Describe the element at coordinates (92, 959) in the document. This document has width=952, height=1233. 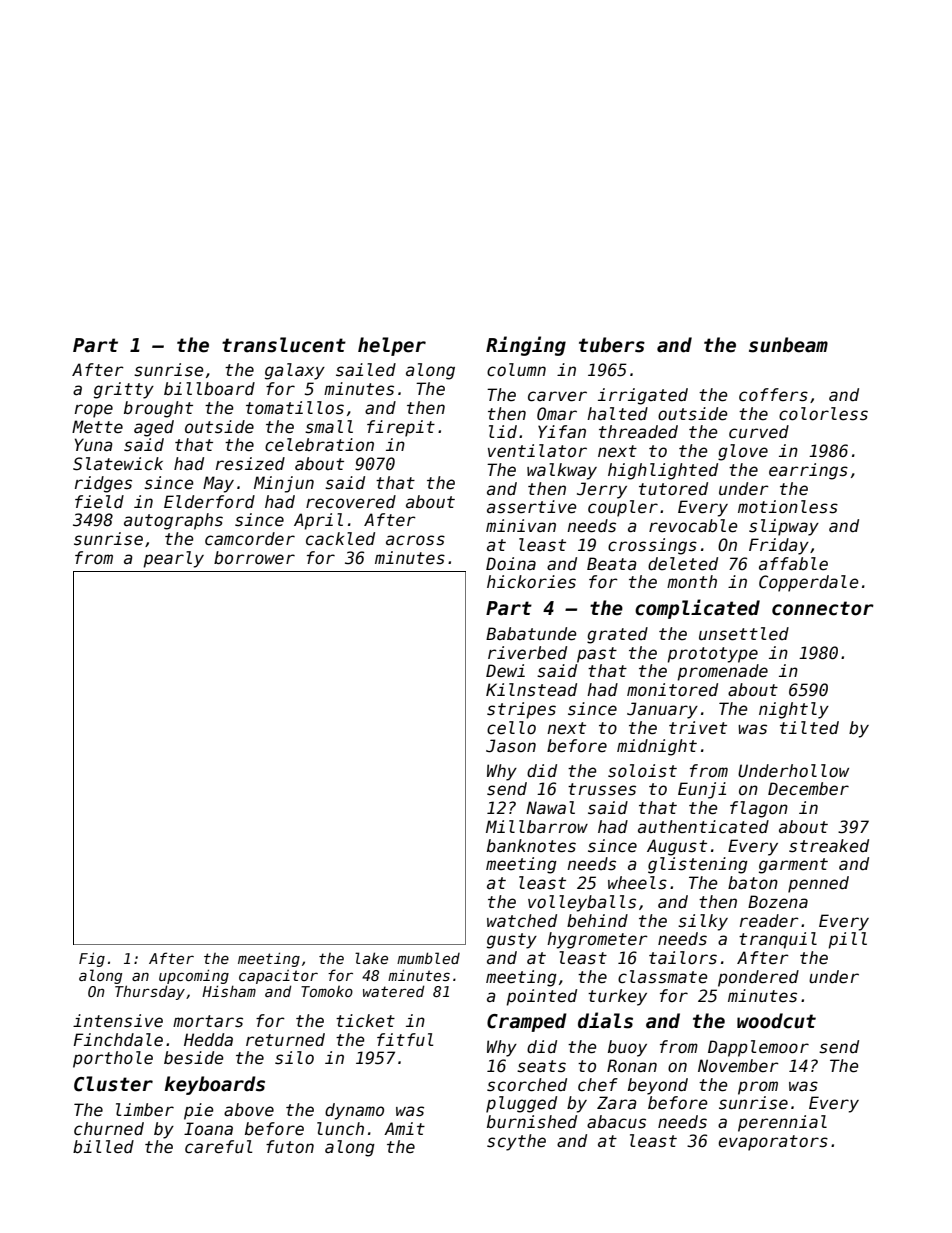
I see `Fig` at that location.
